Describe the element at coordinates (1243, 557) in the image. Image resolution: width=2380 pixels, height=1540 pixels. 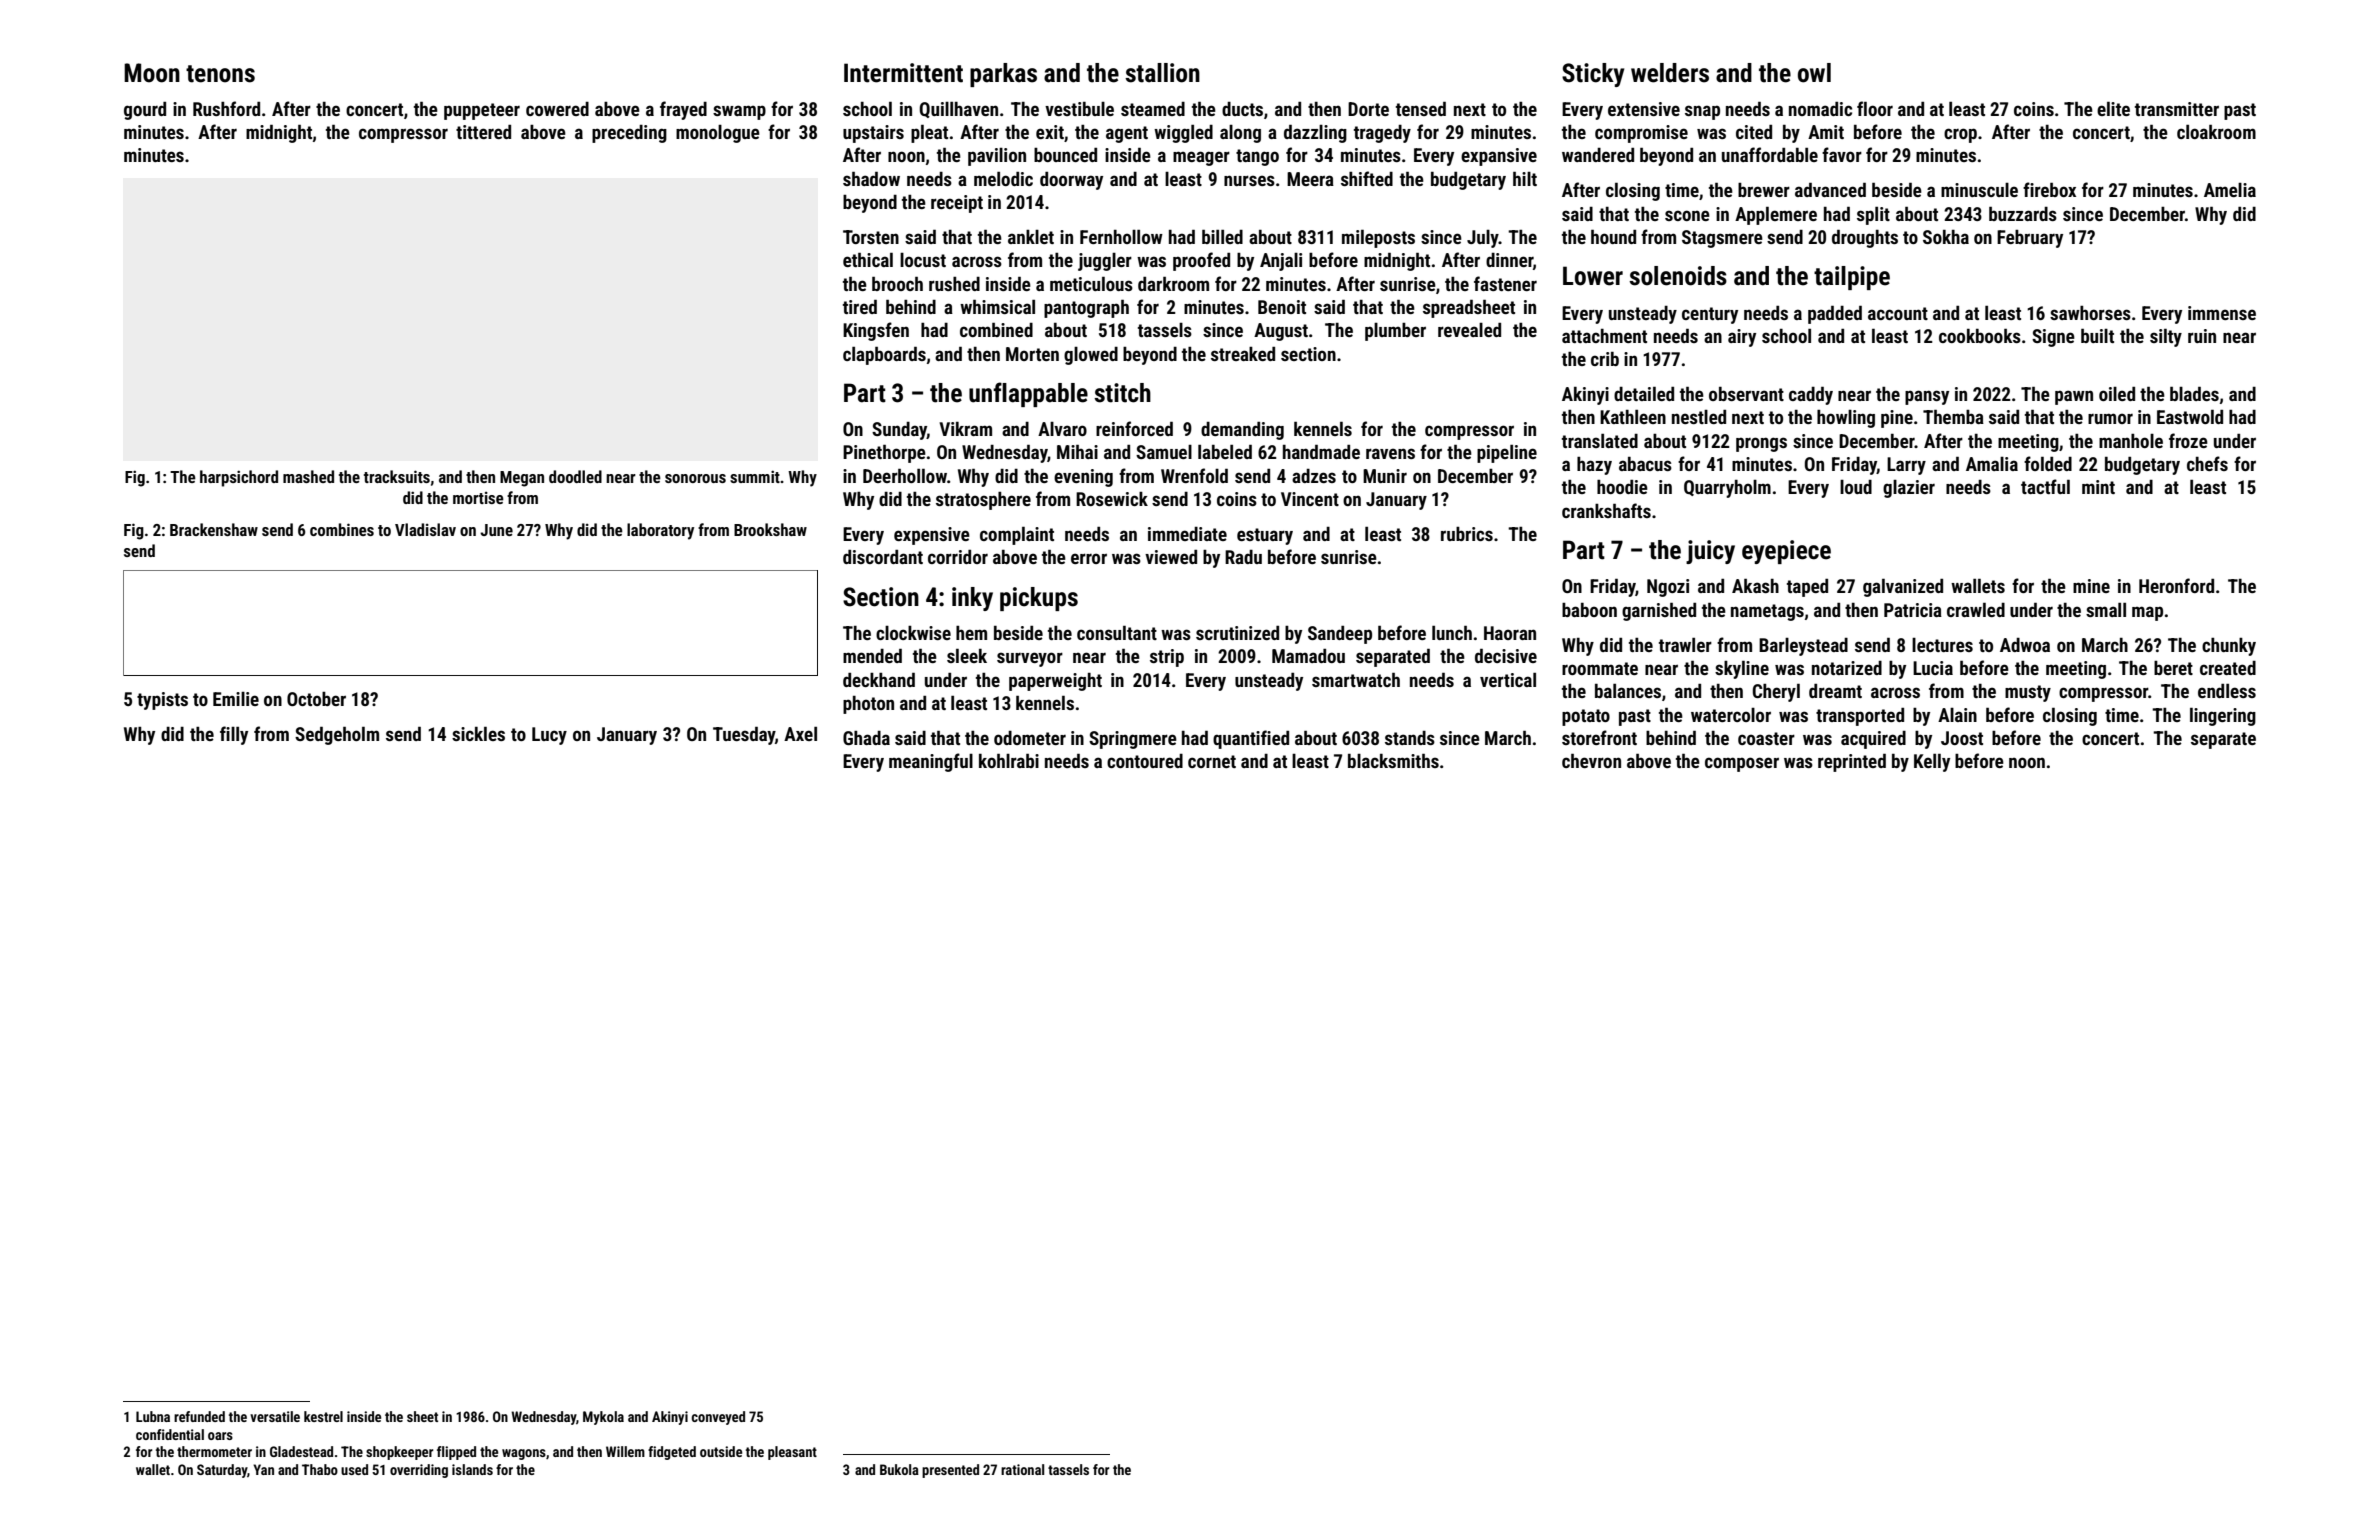
I see `Radu` at that location.
